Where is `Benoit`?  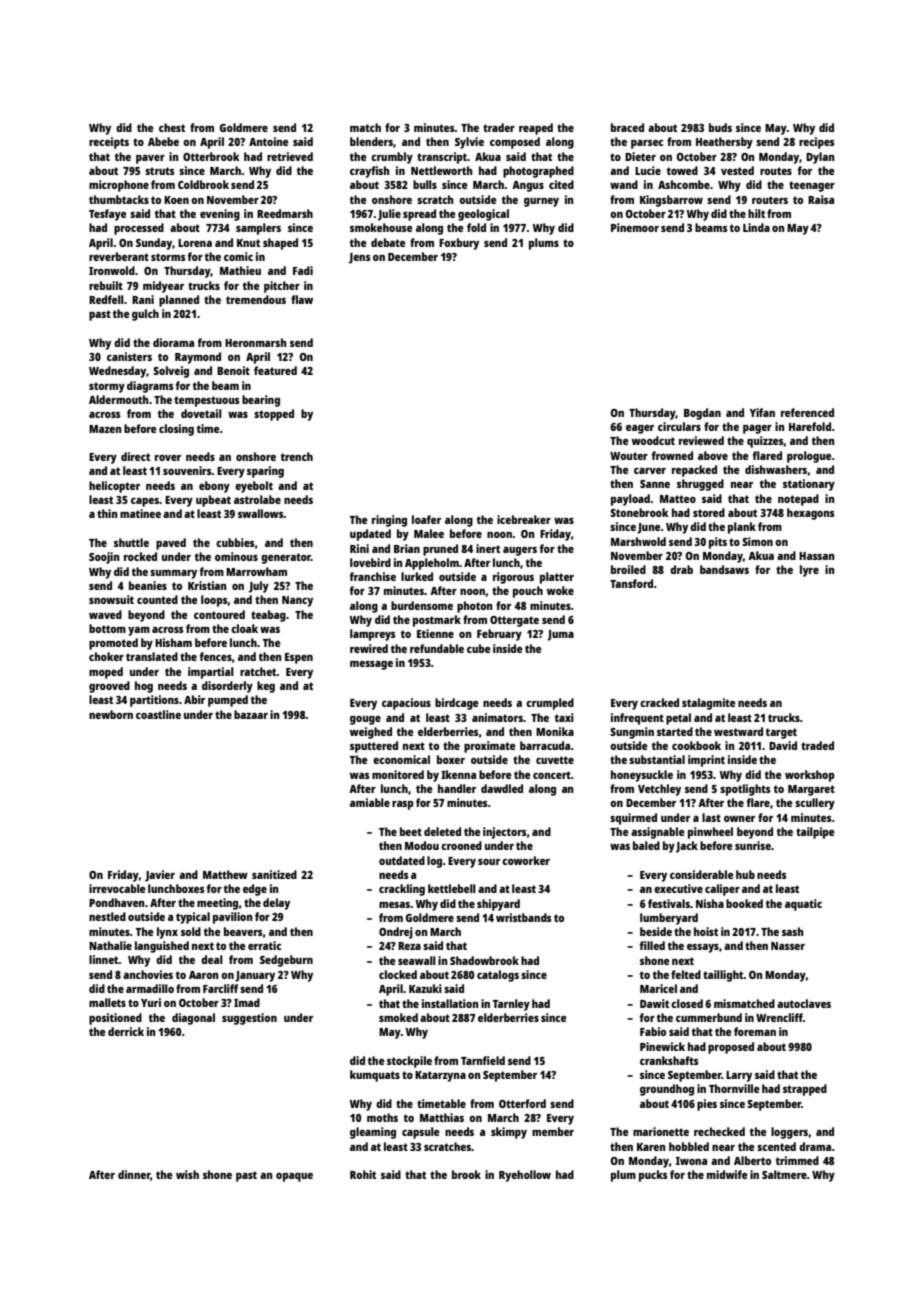 Benoit is located at coordinates (233, 370).
